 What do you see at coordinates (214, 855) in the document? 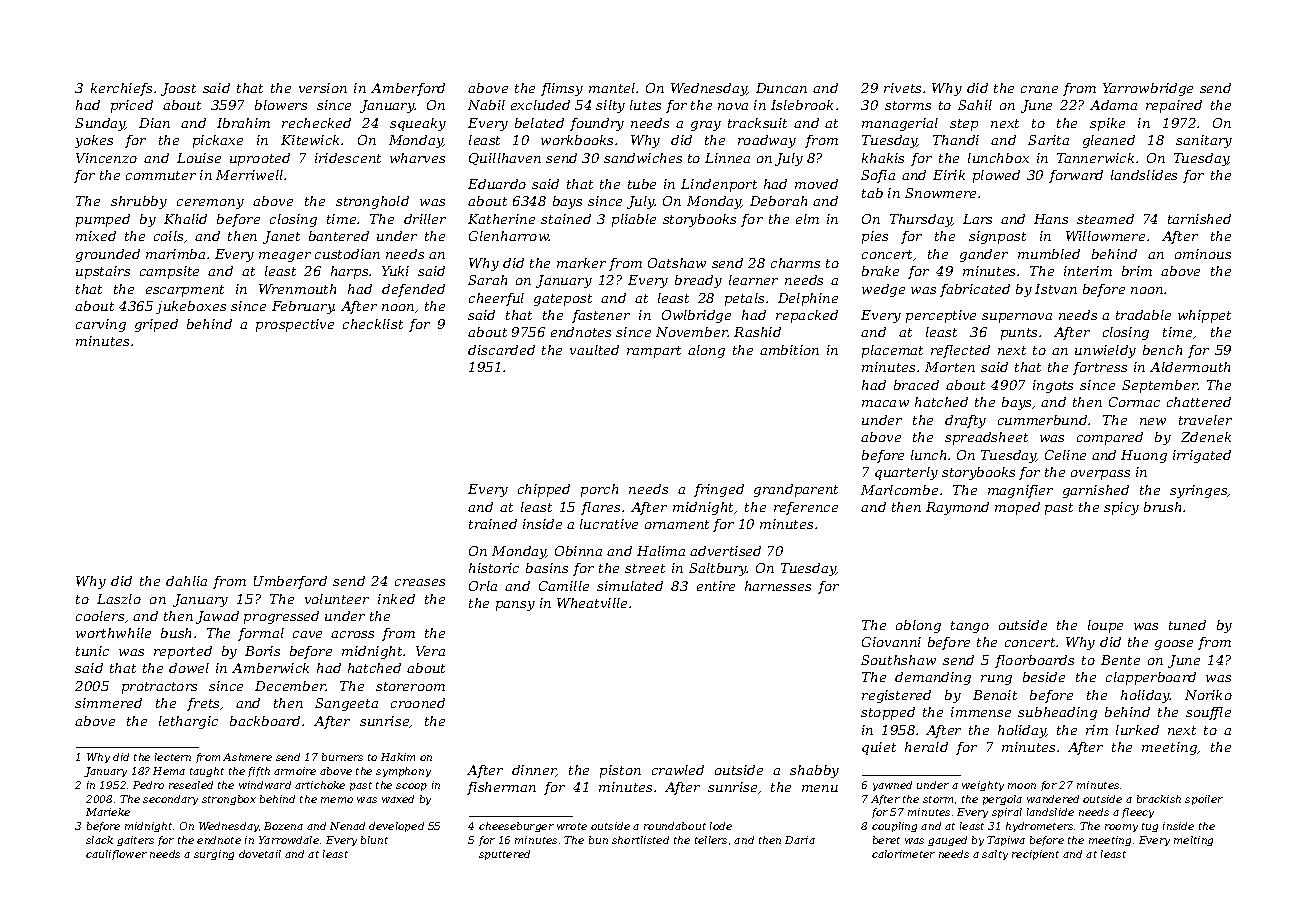
I see `surging` at bounding box center [214, 855].
